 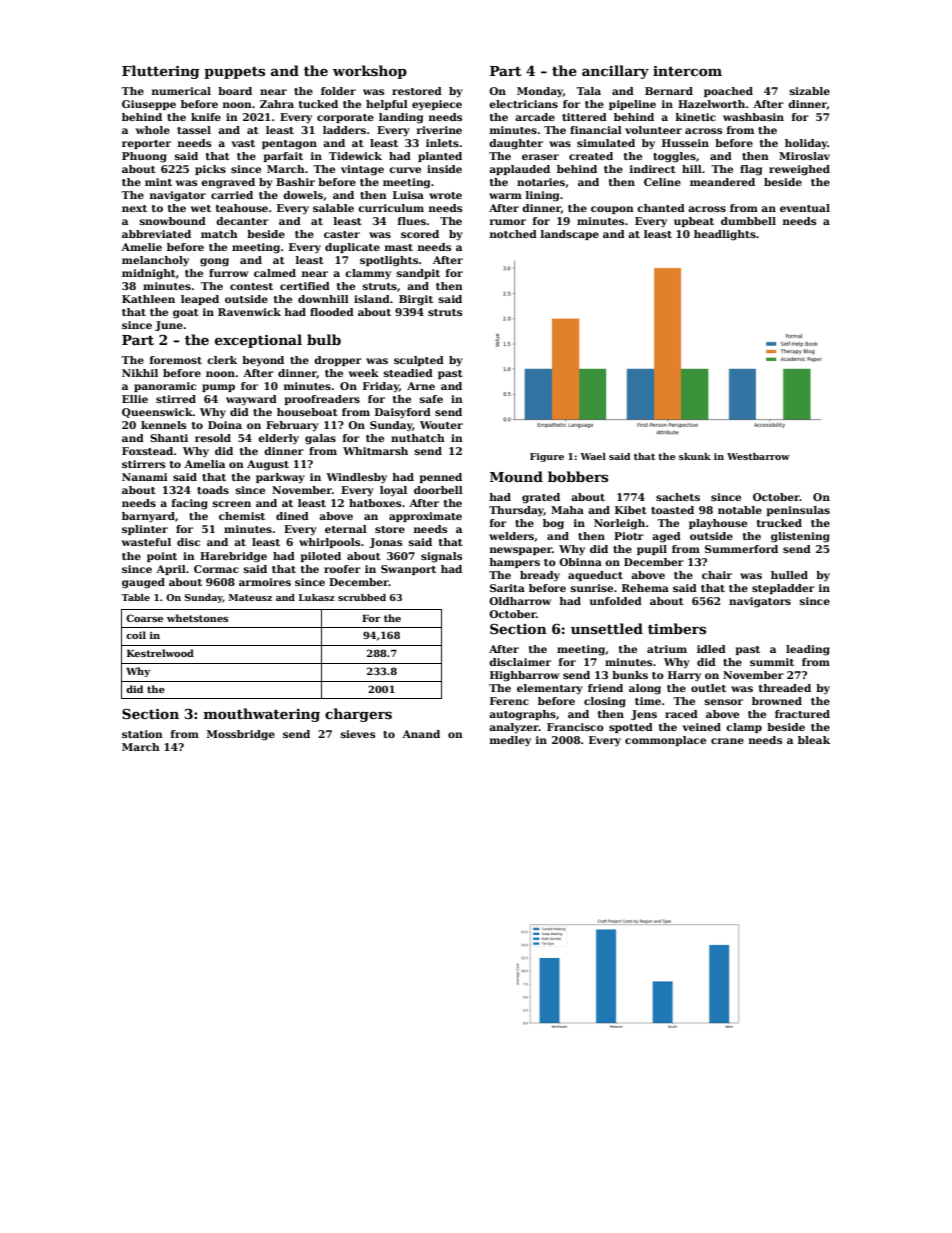 I want to click on meandered, so click(x=722, y=182).
